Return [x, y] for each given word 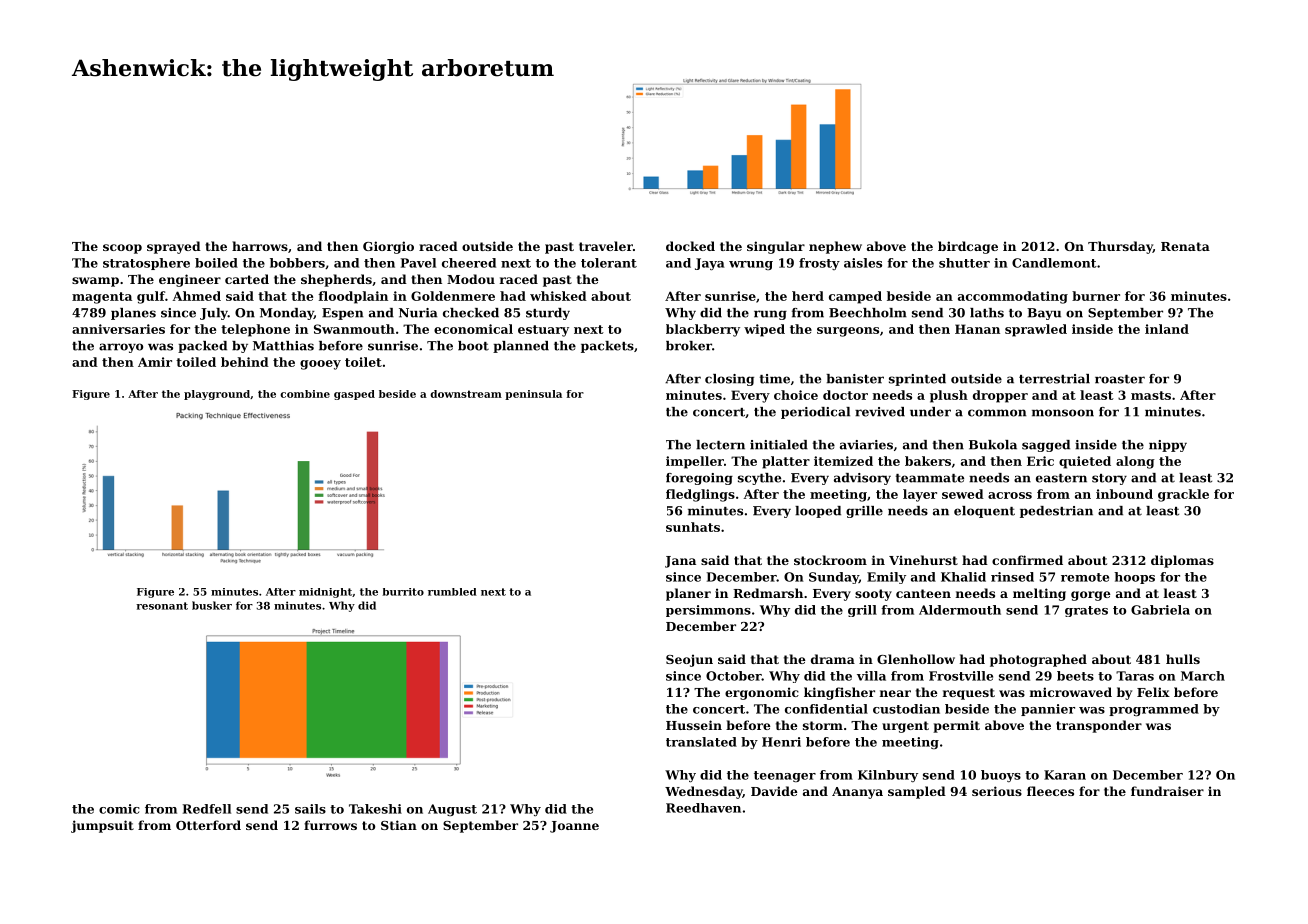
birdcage [968, 247]
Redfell [207, 809]
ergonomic [762, 693]
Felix [1153, 692]
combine [305, 394]
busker [212, 605]
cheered [469, 263]
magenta [102, 298]
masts [1151, 395]
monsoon [1063, 413]
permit [956, 726]
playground [217, 395]
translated [701, 742]
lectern [720, 445]
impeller [695, 462]
